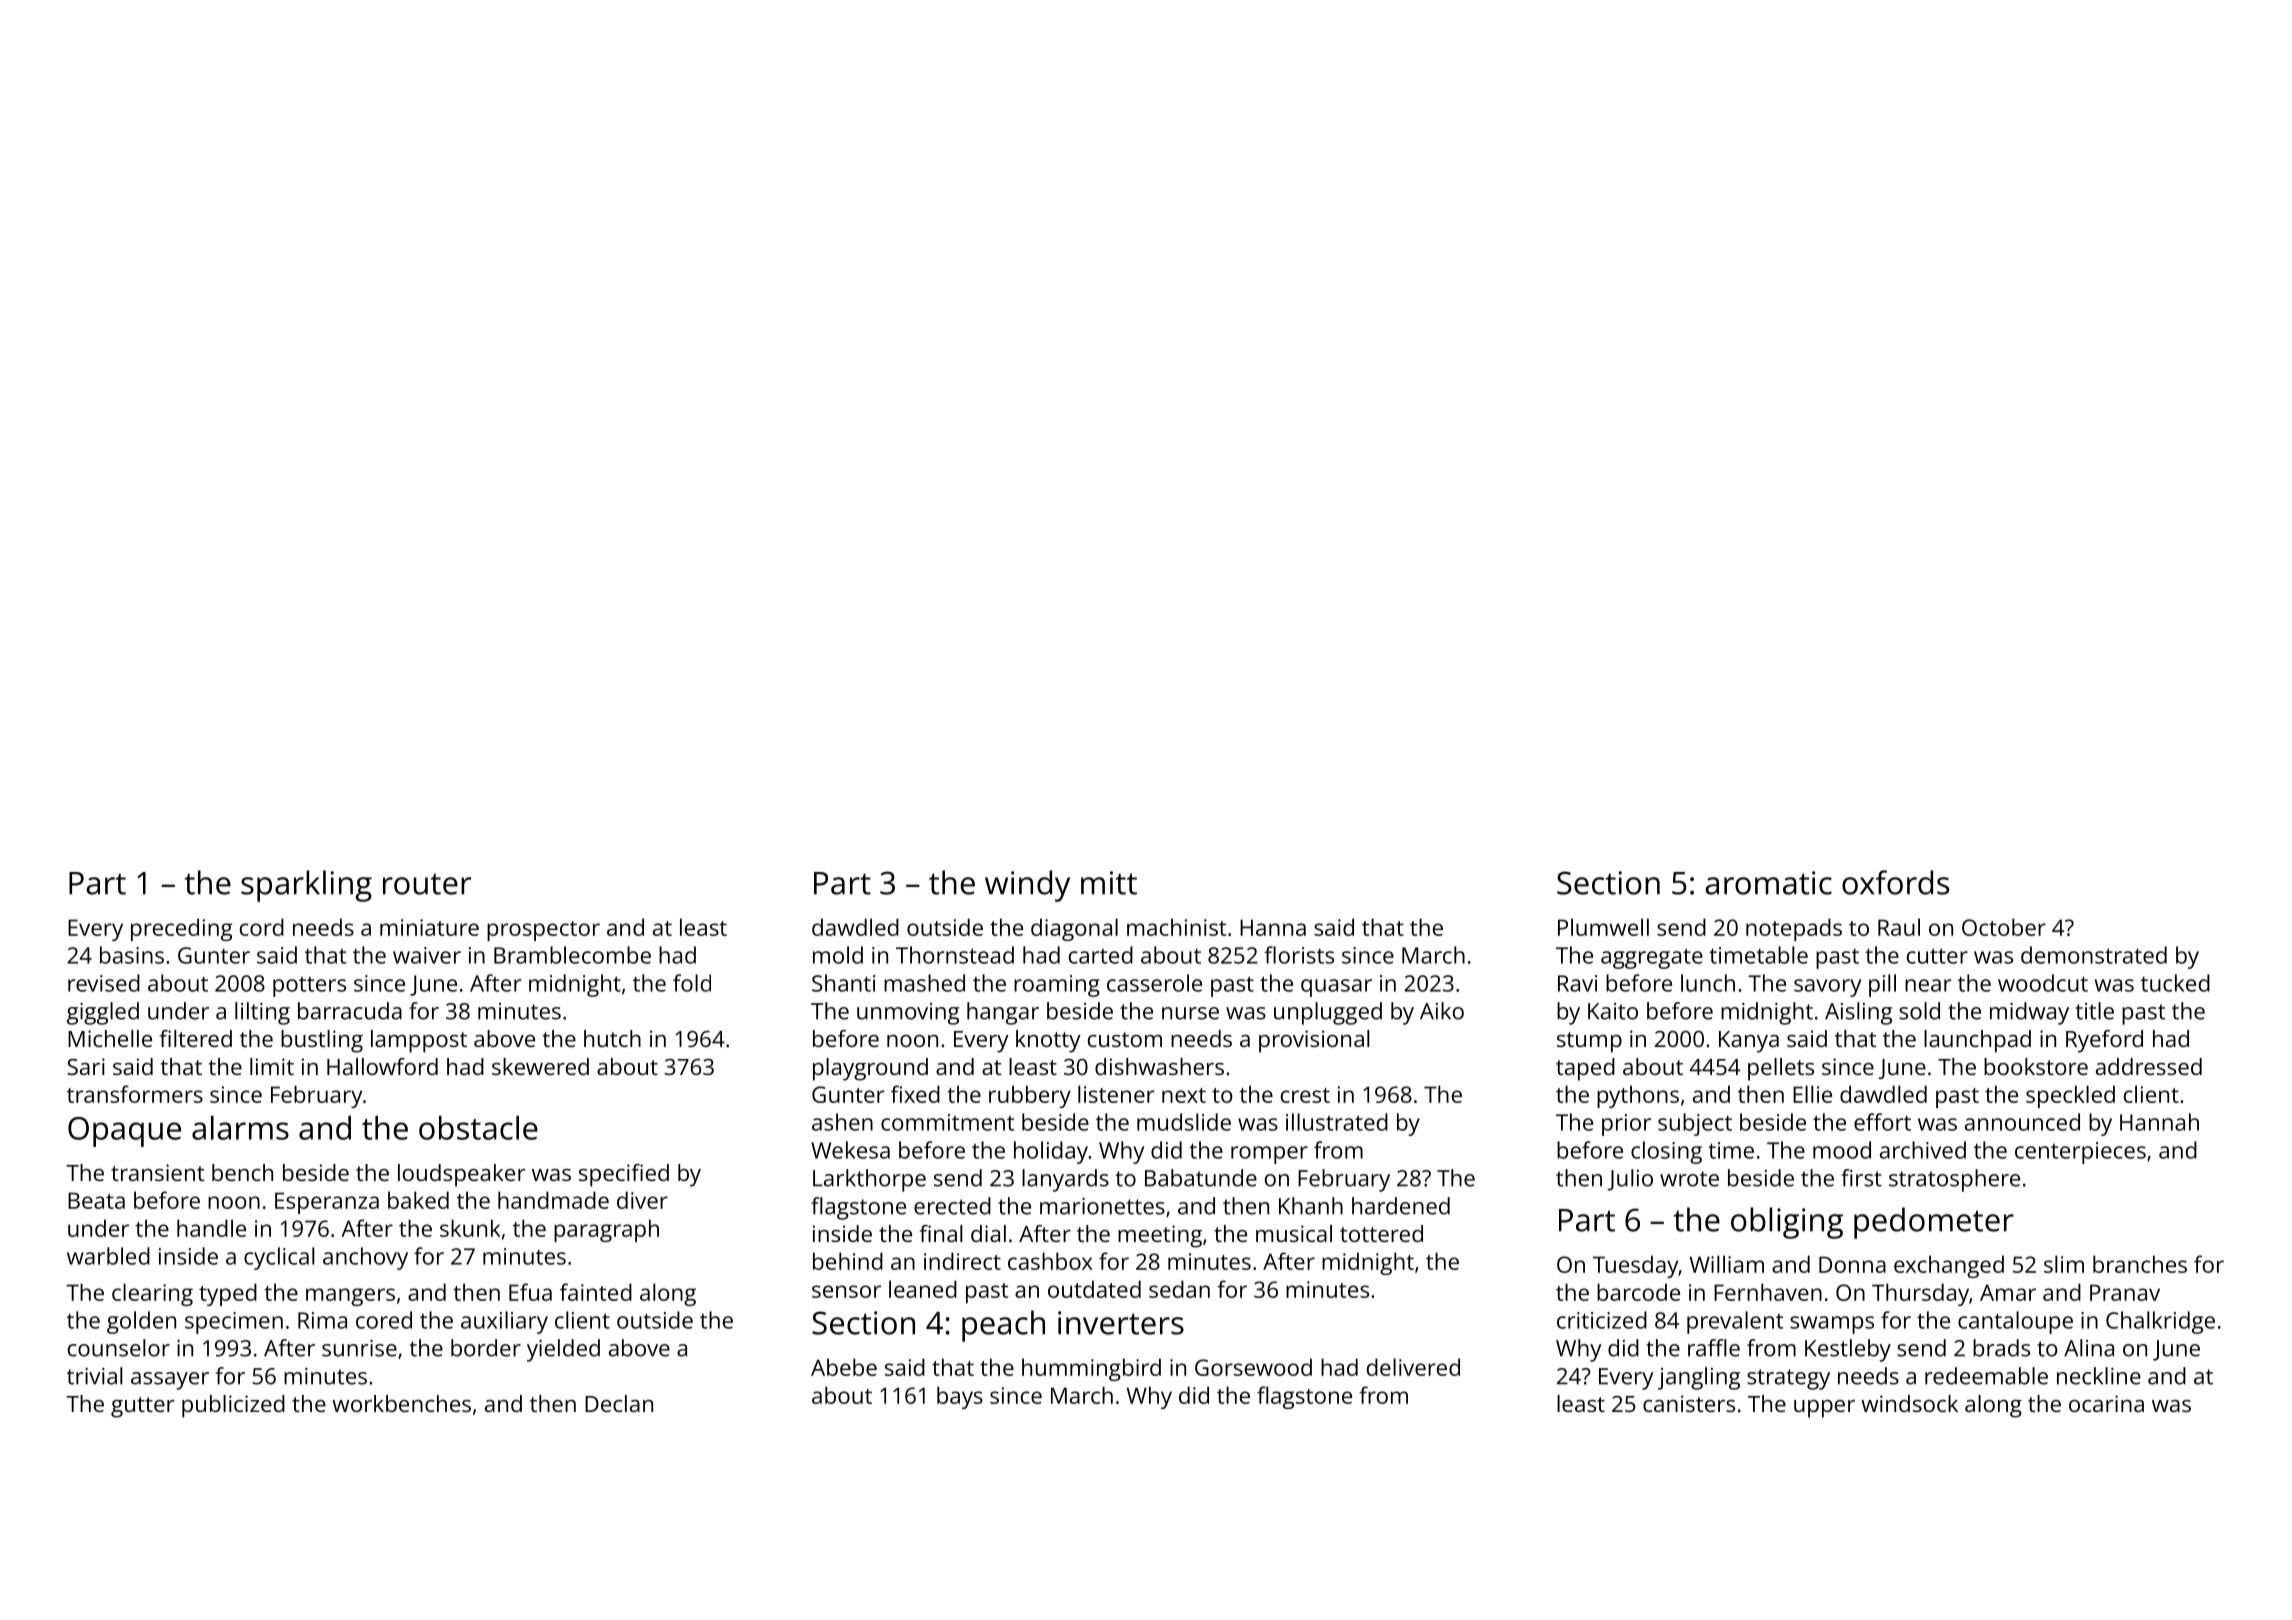 The image size is (2292, 1620). I want to click on mitt, so click(1109, 883).
